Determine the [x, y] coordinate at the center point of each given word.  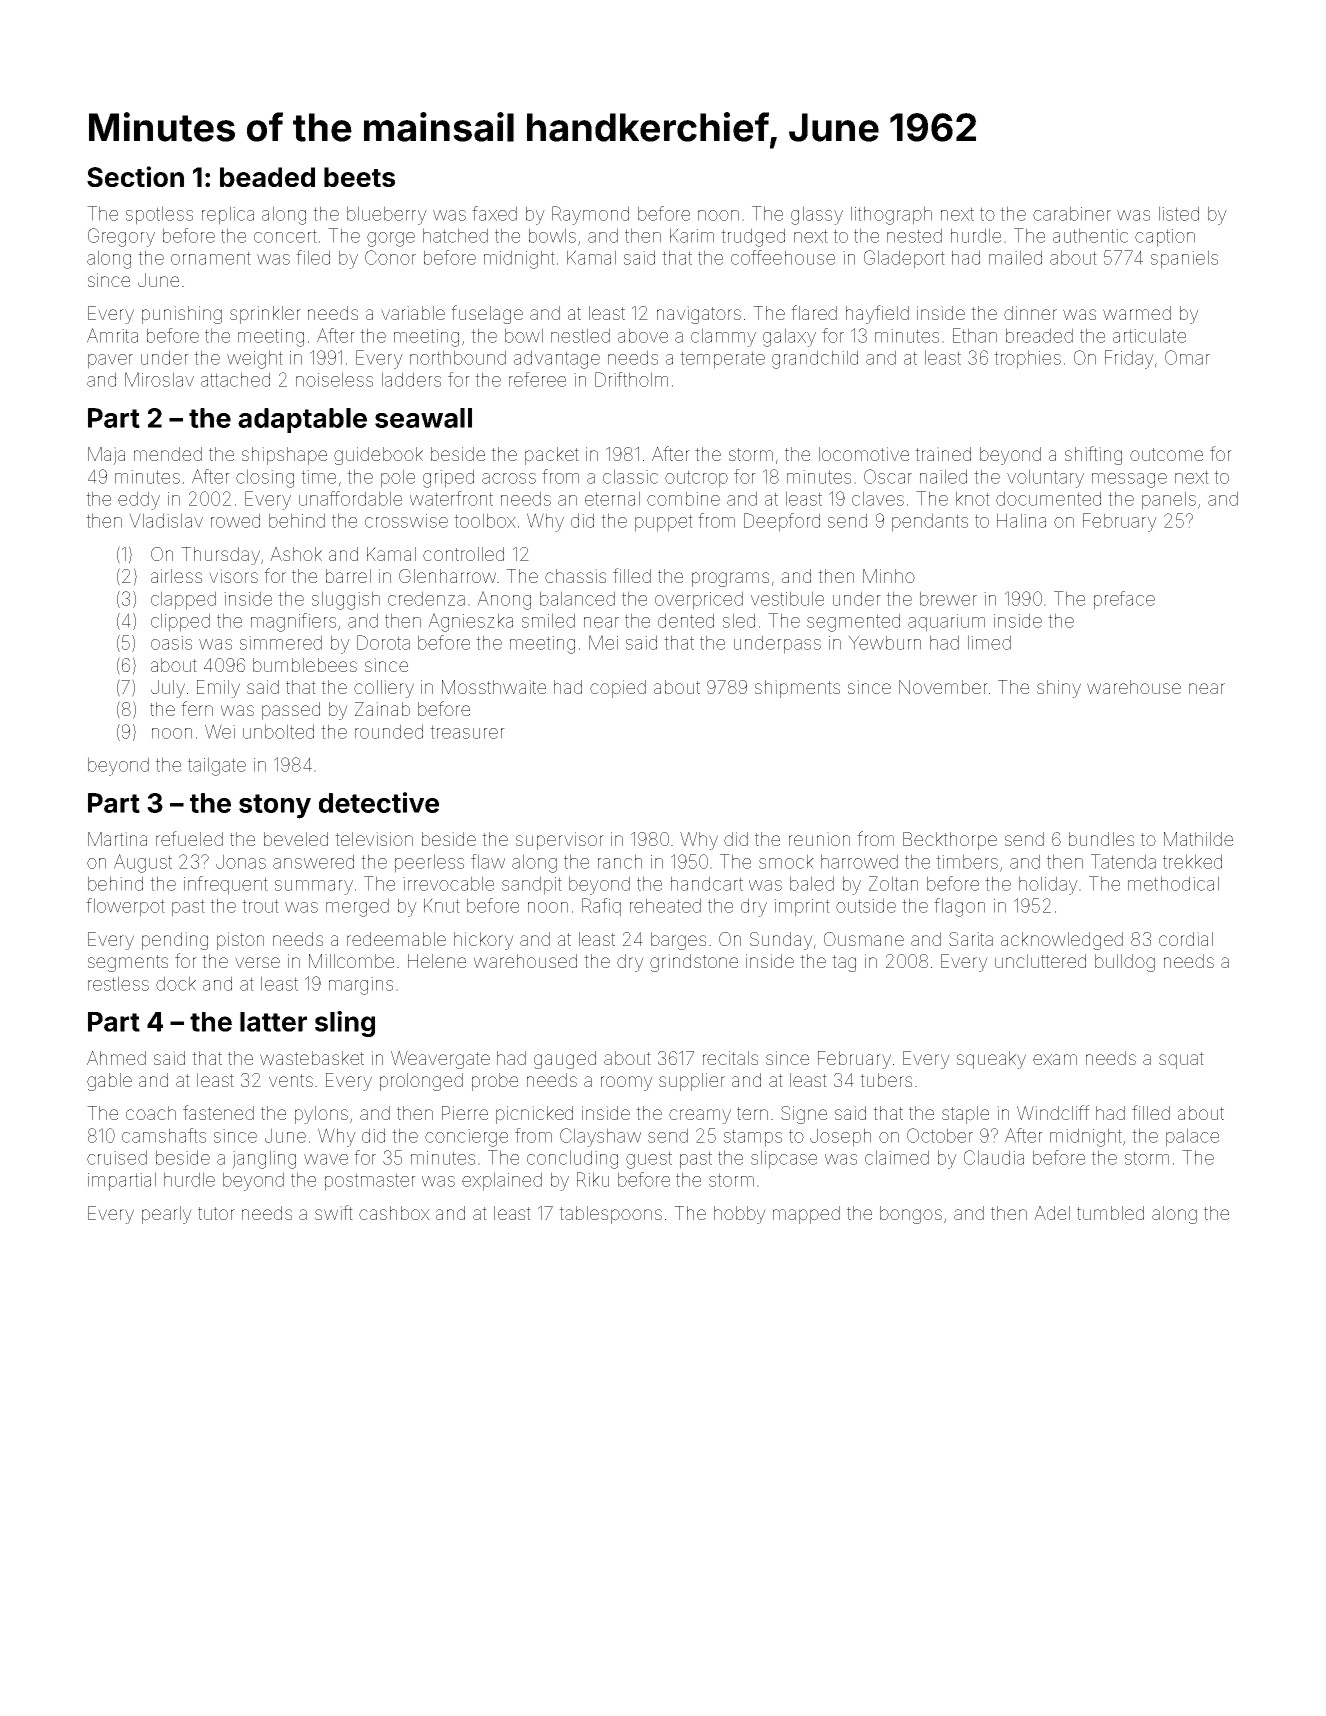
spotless [159, 215]
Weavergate [440, 1060]
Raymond [590, 215]
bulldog [1125, 963]
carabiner [1072, 213]
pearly [167, 1215]
